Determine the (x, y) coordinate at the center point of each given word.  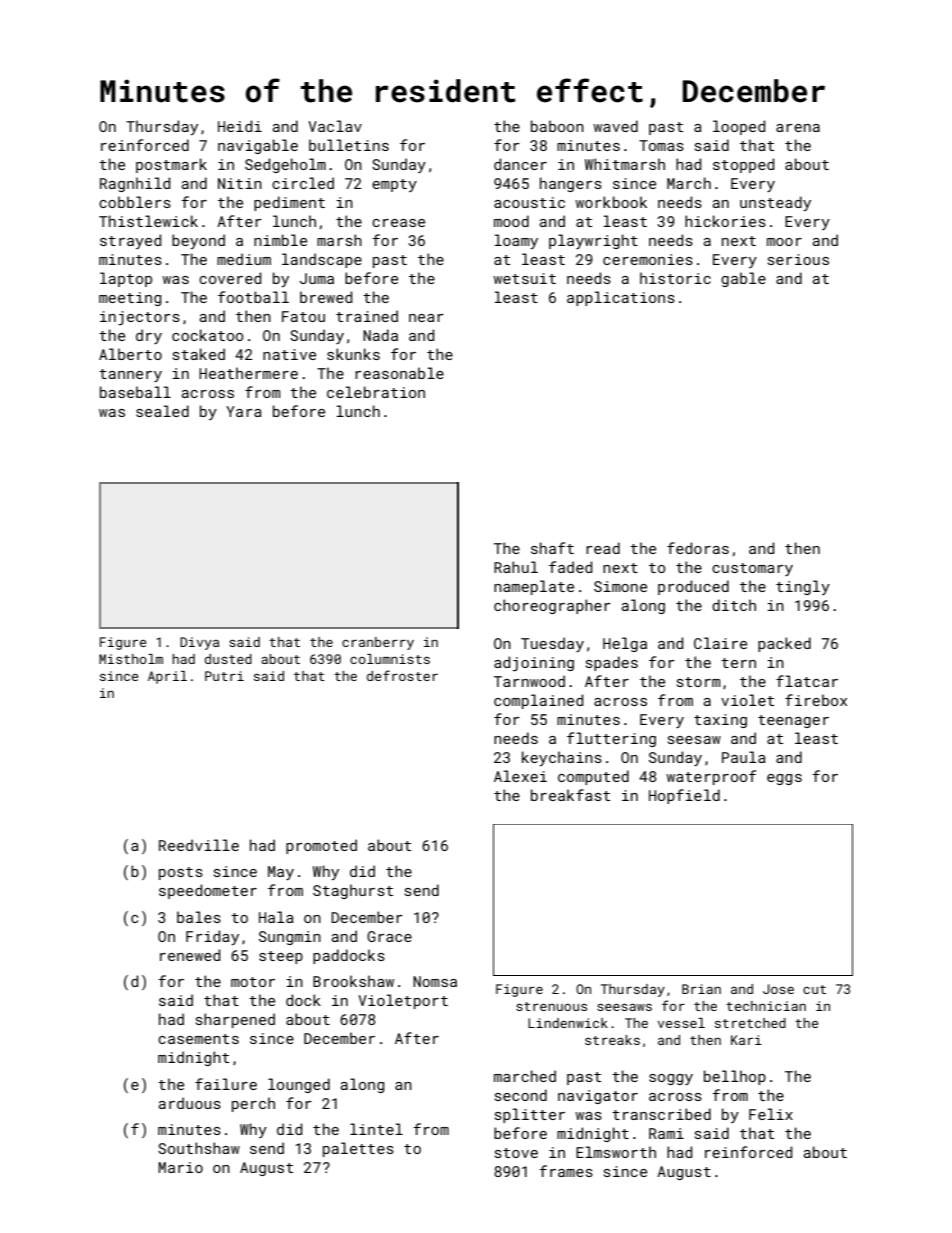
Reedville (199, 845)
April (167, 677)
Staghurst (353, 891)
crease (398, 223)
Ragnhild (135, 184)
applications (621, 298)
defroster (402, 675)
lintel (376, 1129)
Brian (701, 989)
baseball (135, 392)
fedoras (698, 548)
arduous (190, 1103)
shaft (552, 548)
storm (698, 682)
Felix (771, 1114)
